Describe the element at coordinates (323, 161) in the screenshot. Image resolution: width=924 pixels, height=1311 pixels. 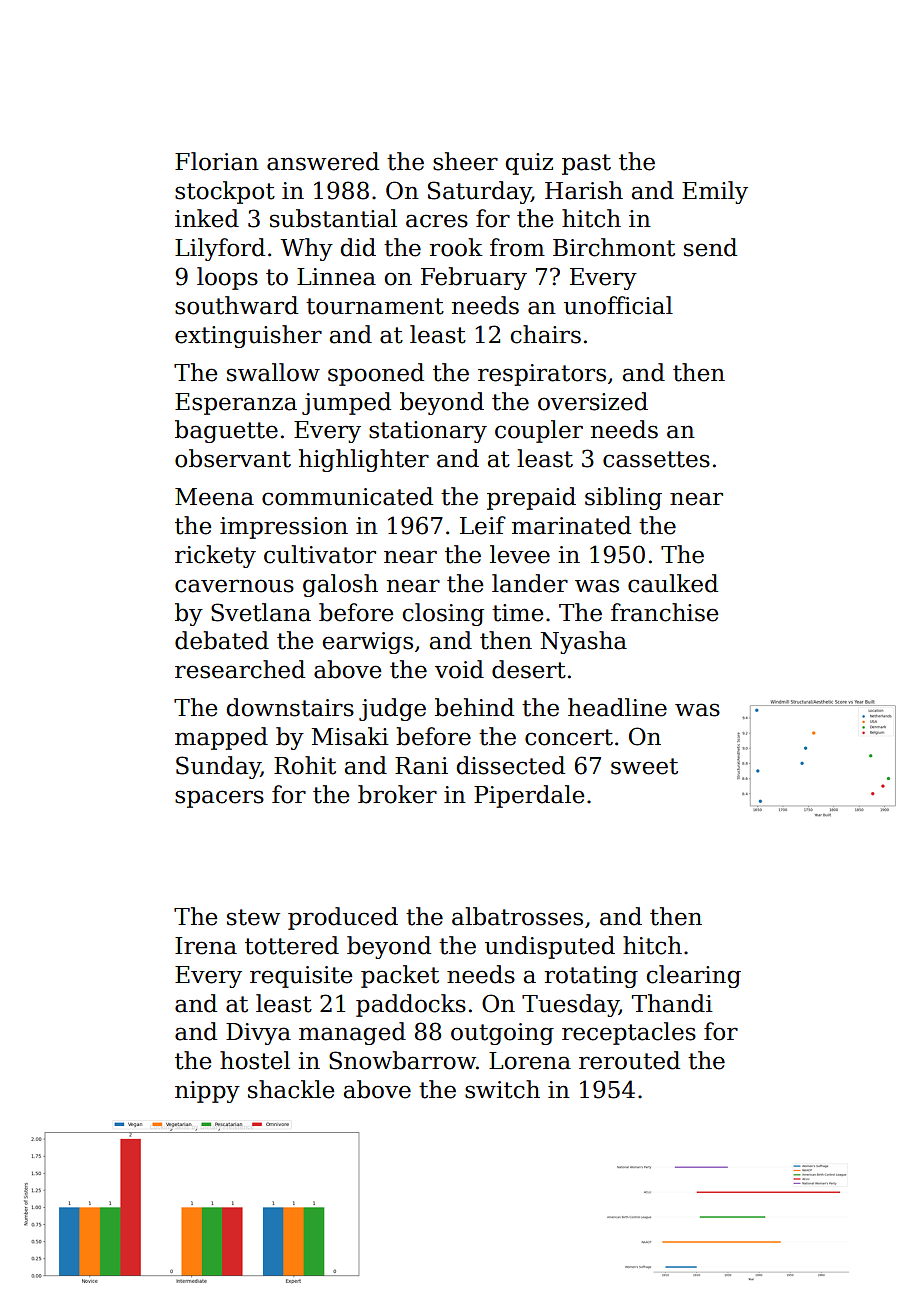
I see `answered` at that location.
